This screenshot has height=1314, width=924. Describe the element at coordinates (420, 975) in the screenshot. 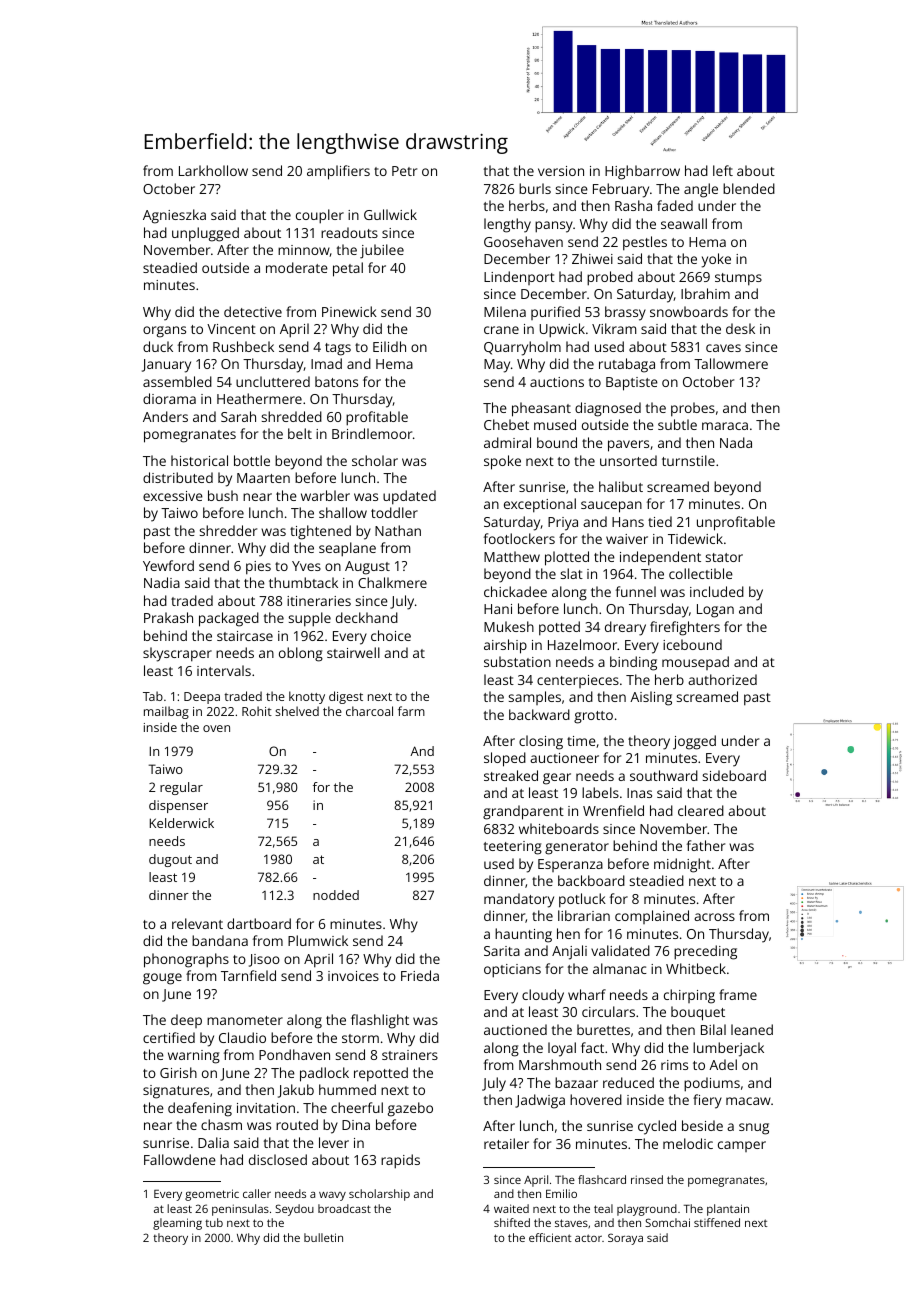

I see `Frieda` at that location.
